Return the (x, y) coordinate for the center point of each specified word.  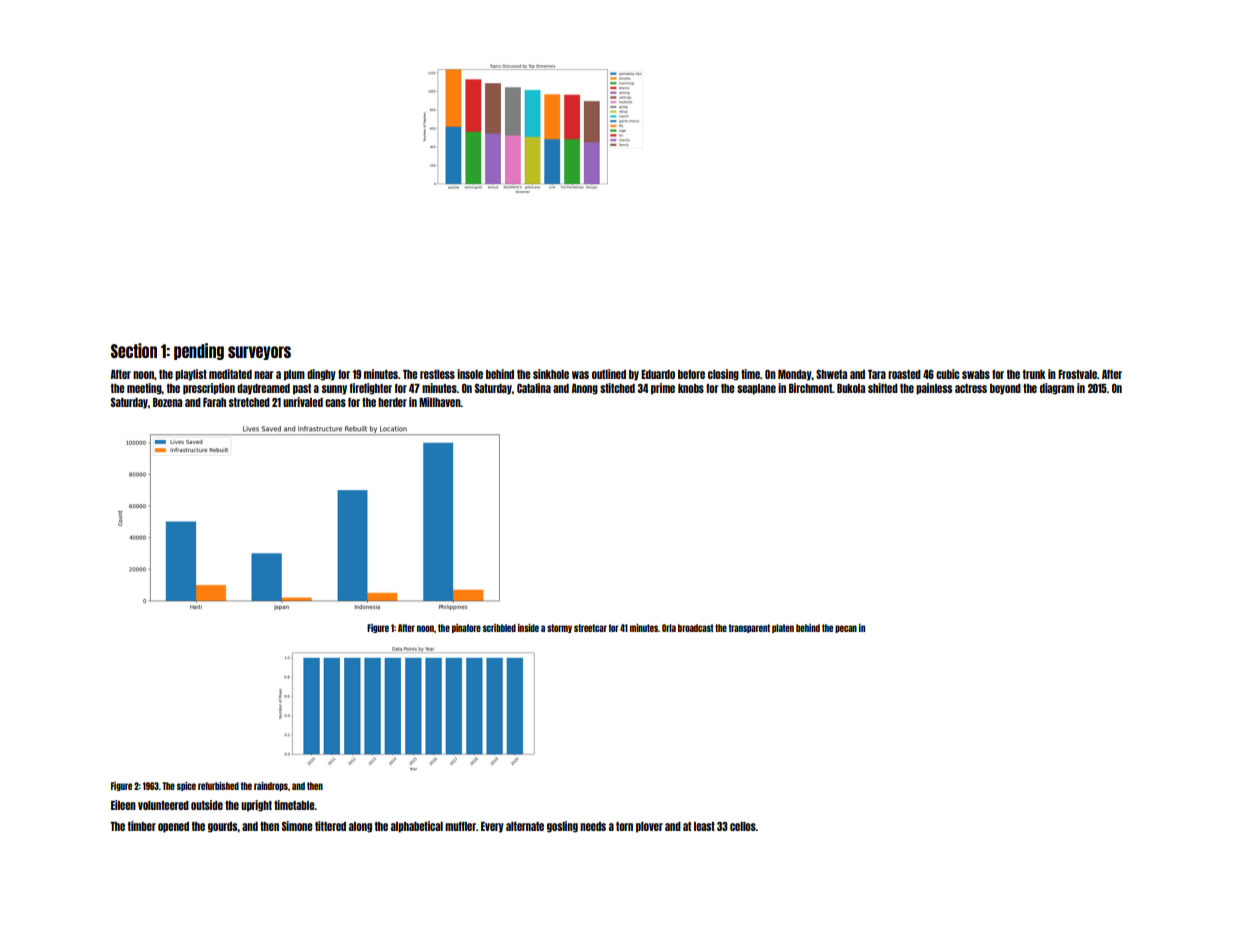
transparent (749, 628)
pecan (846, 629)
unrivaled (303, 402)
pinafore (466, 628)
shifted (883, 388)
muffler (460, 826)
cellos (743, 826)
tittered (330, 826)
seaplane (756, 389)
